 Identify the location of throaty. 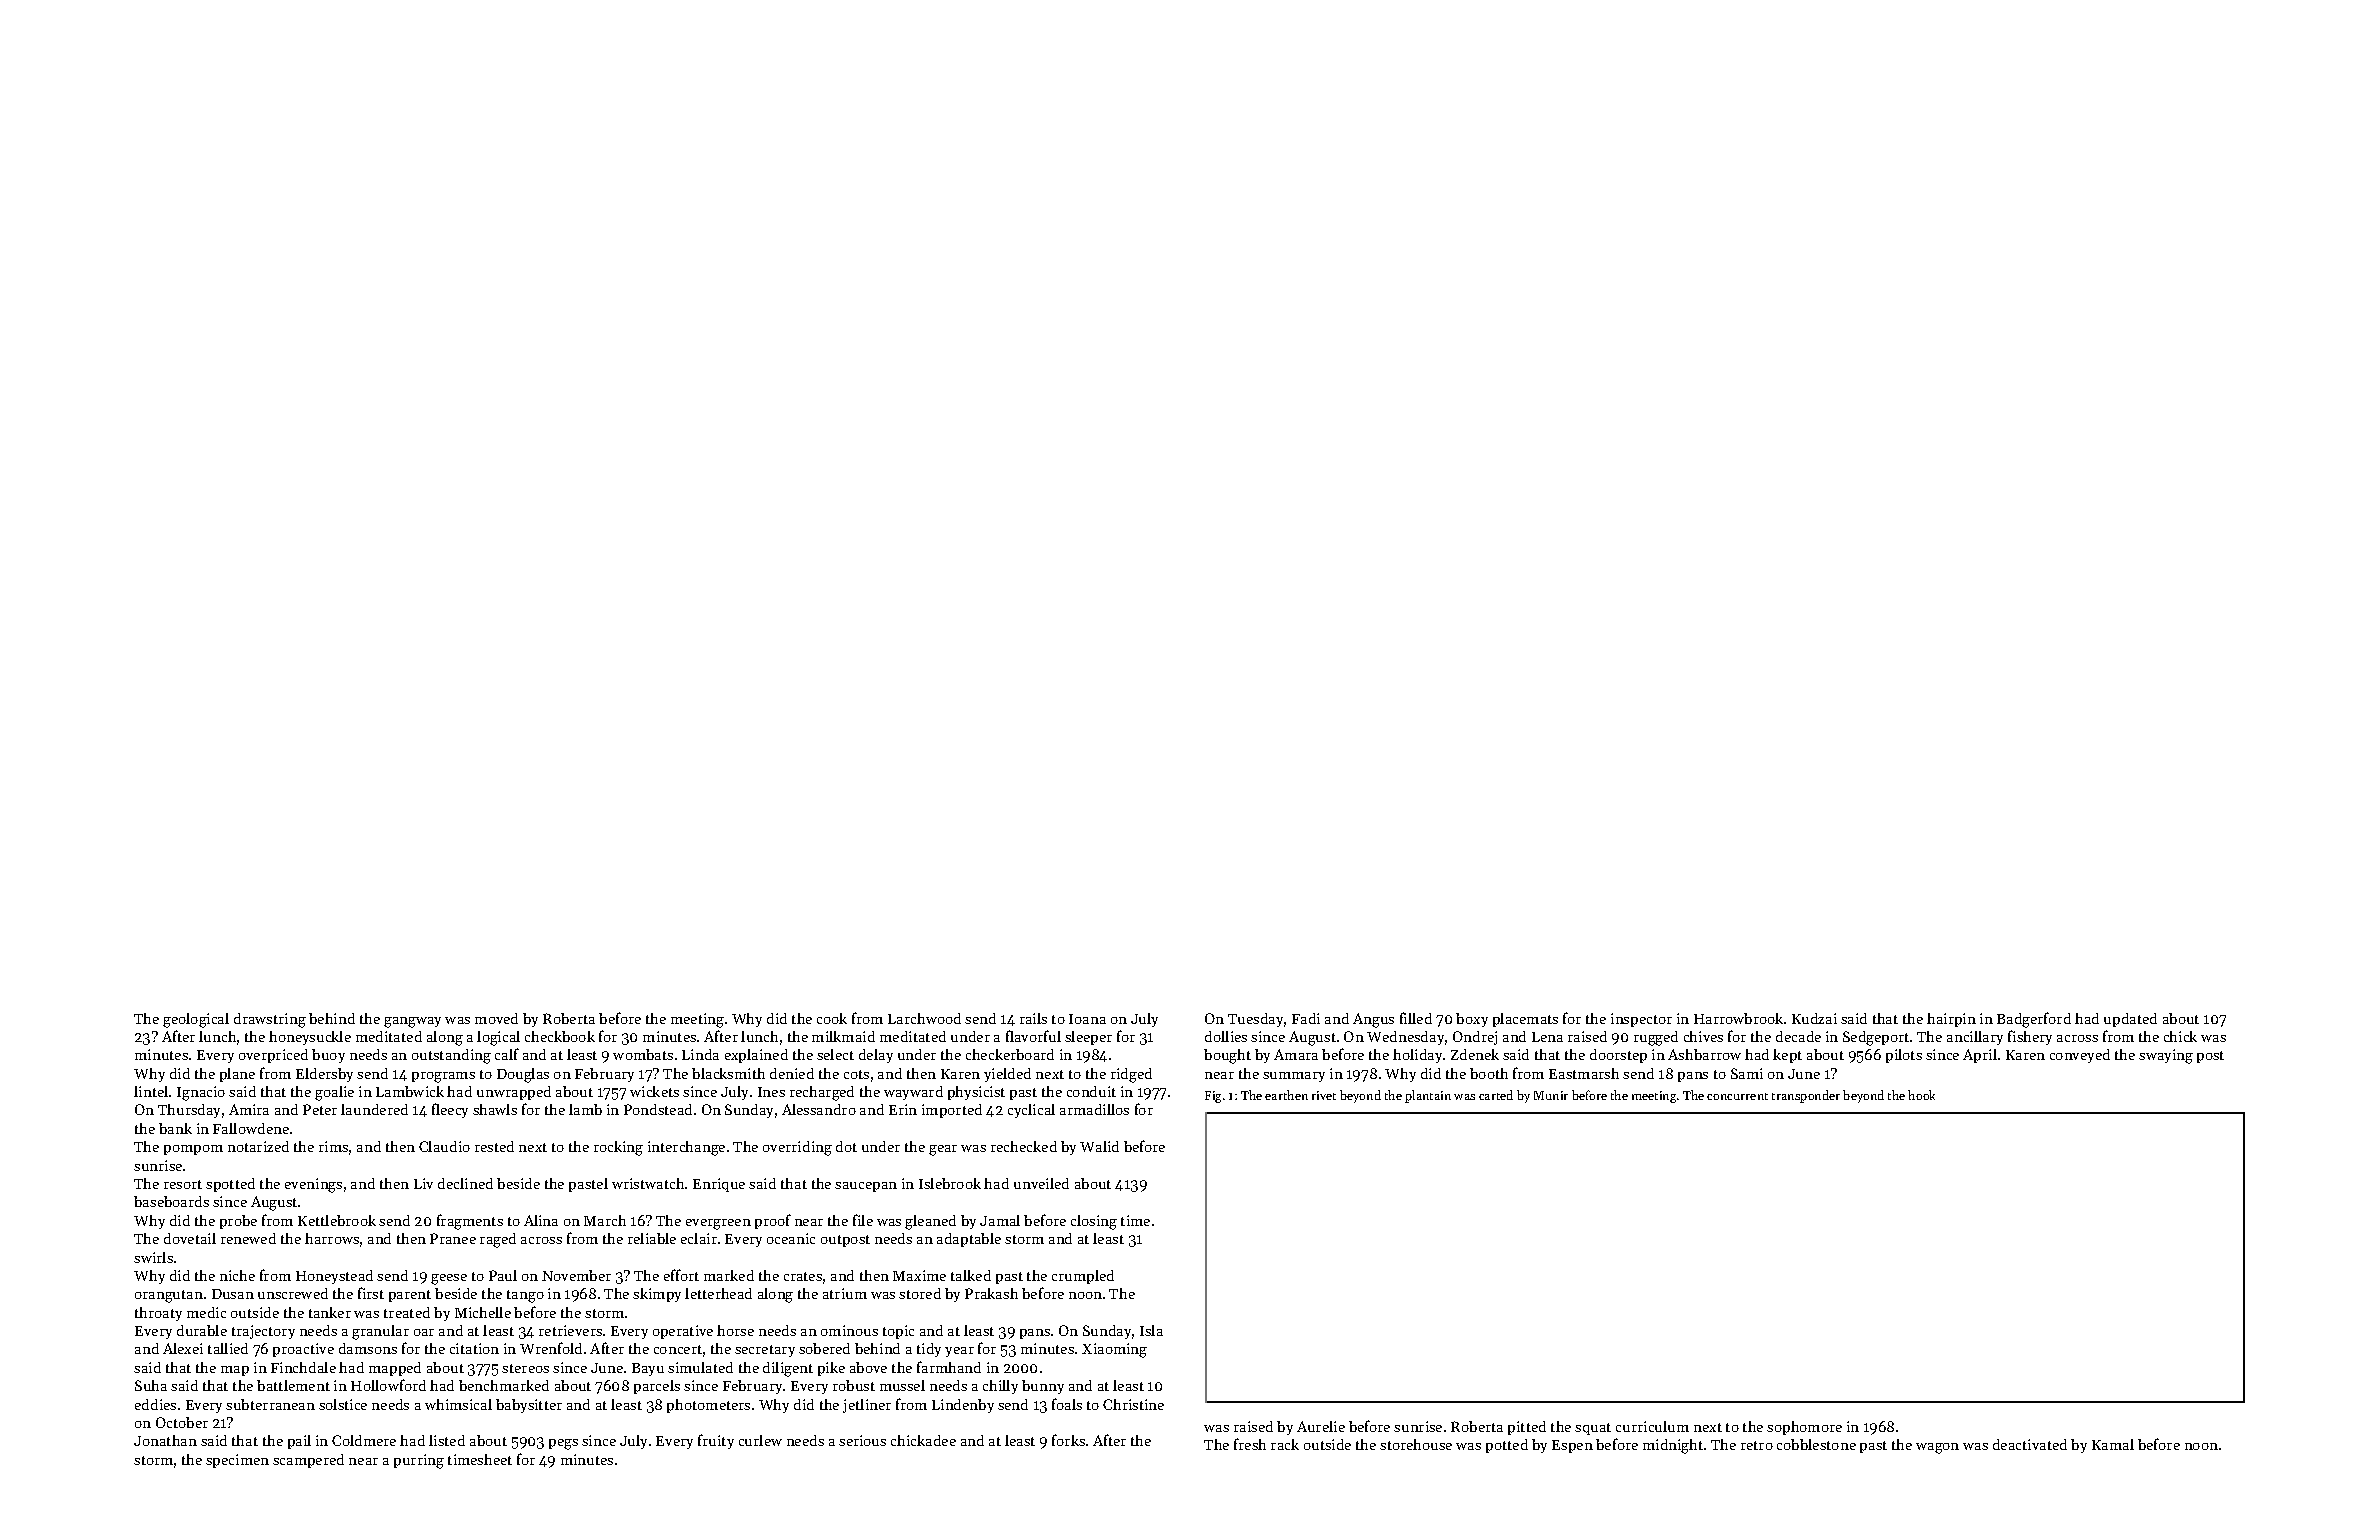
(158, 1314).
